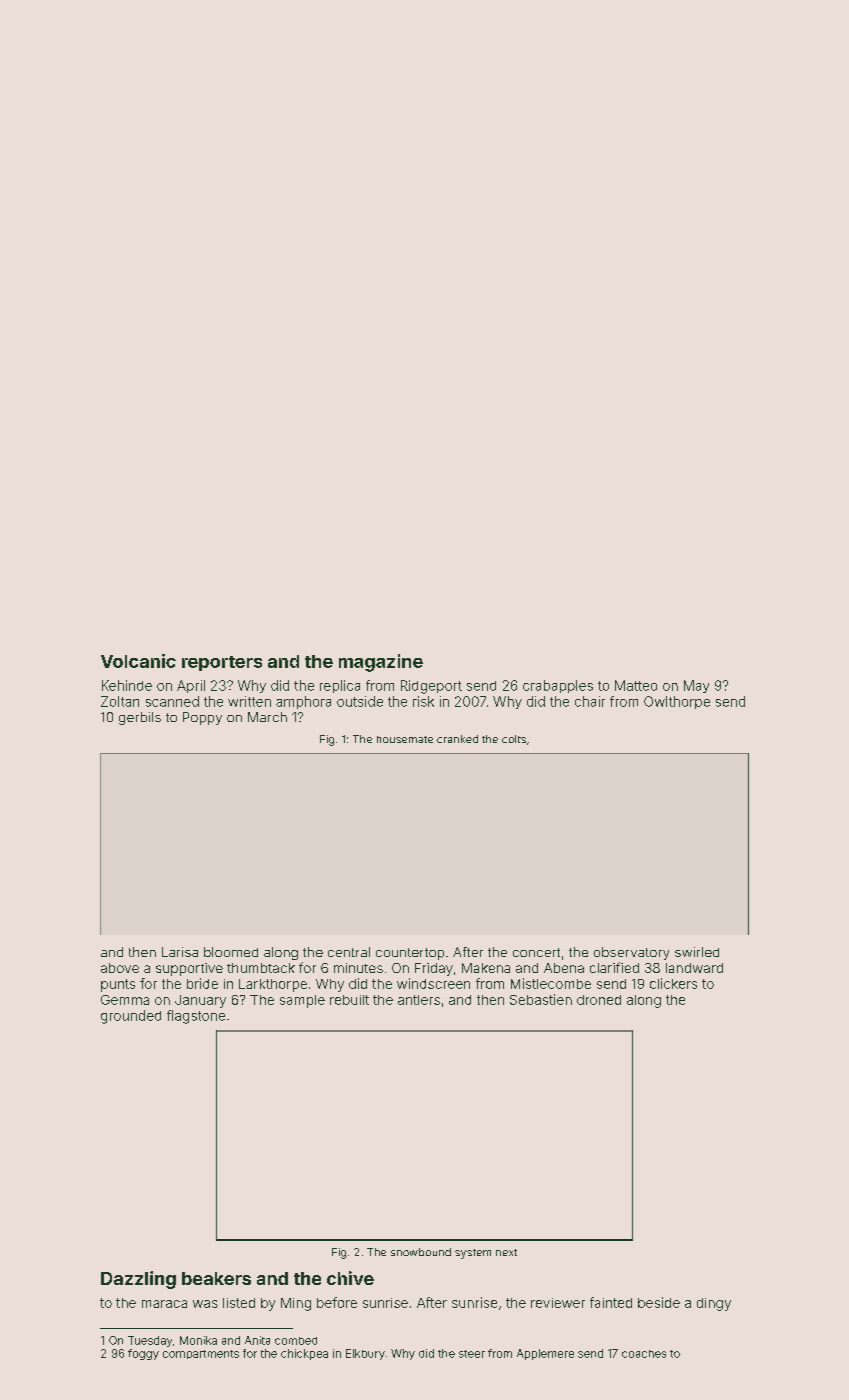 This screenshot has width=849, height=1400. What do you see at coordinates (196, 1017) in the screenshot?
I see `flagstone` at bounding box center [196, 1017].
